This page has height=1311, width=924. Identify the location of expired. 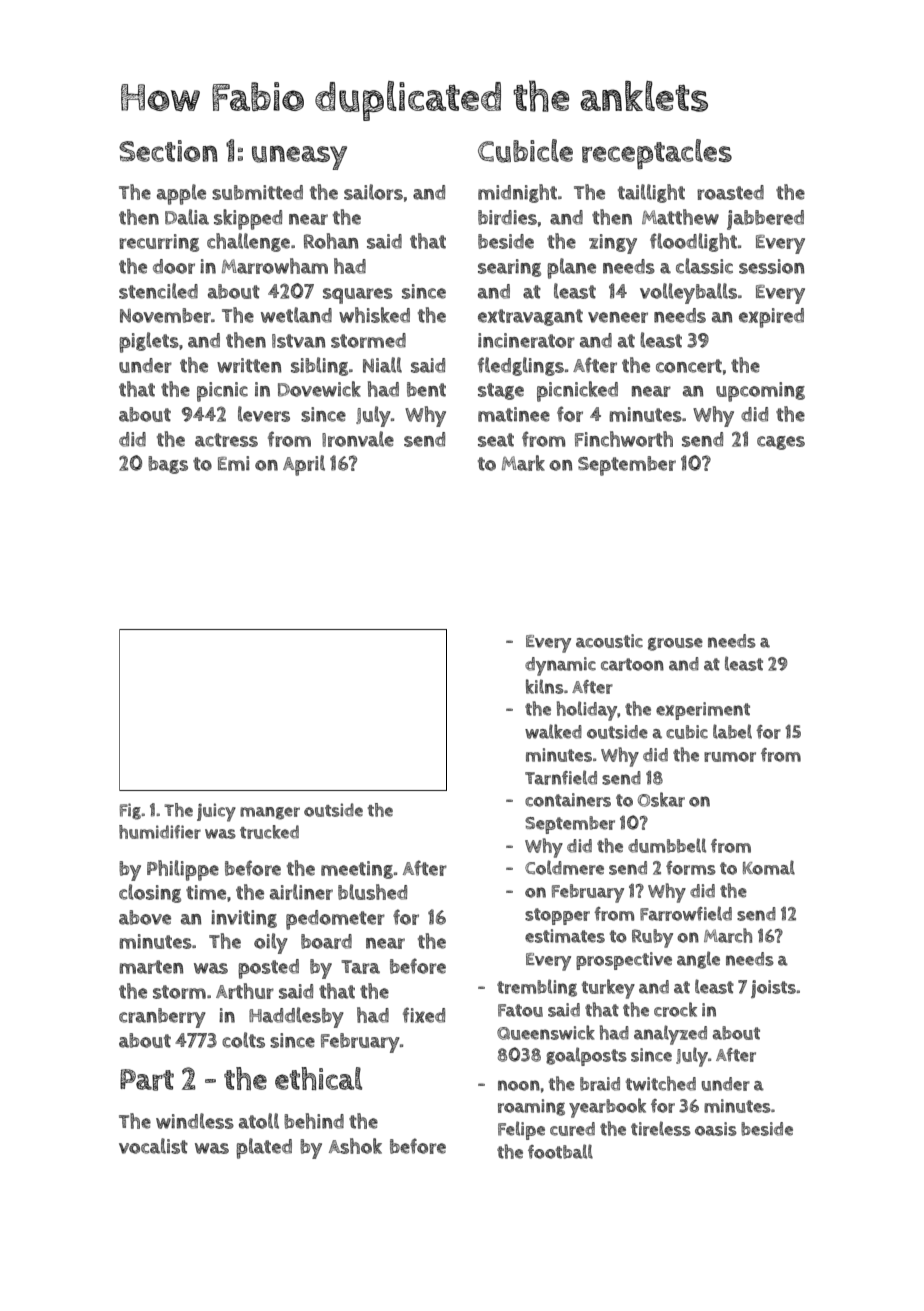
(771, 318).
